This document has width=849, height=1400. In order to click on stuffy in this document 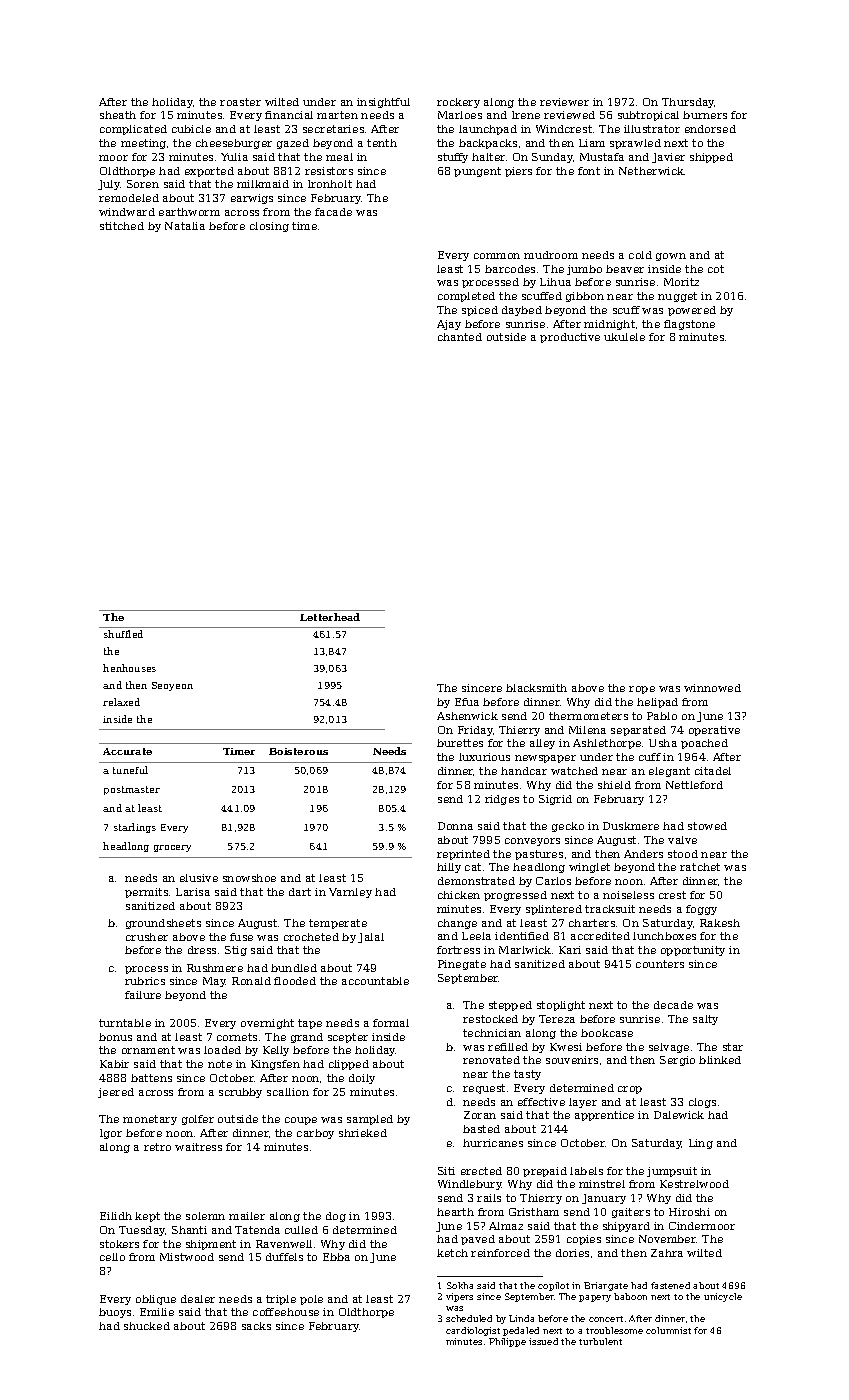, I will do `click(453, 158)`.
